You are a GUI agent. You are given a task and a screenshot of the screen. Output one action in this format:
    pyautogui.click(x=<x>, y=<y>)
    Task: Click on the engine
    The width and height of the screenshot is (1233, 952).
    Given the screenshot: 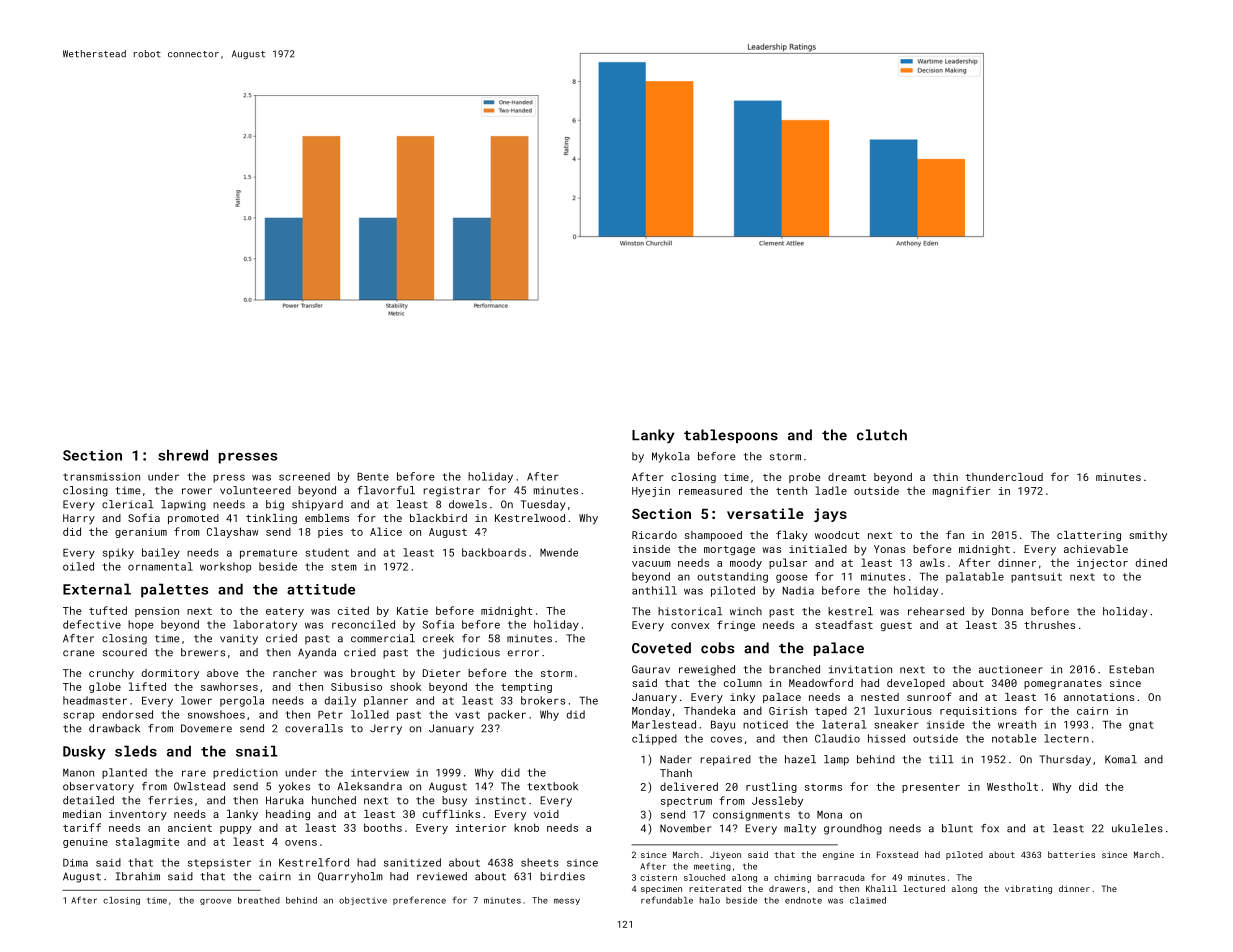 What is the action you would take?
    pyautogui.click(x=838, y=855)
